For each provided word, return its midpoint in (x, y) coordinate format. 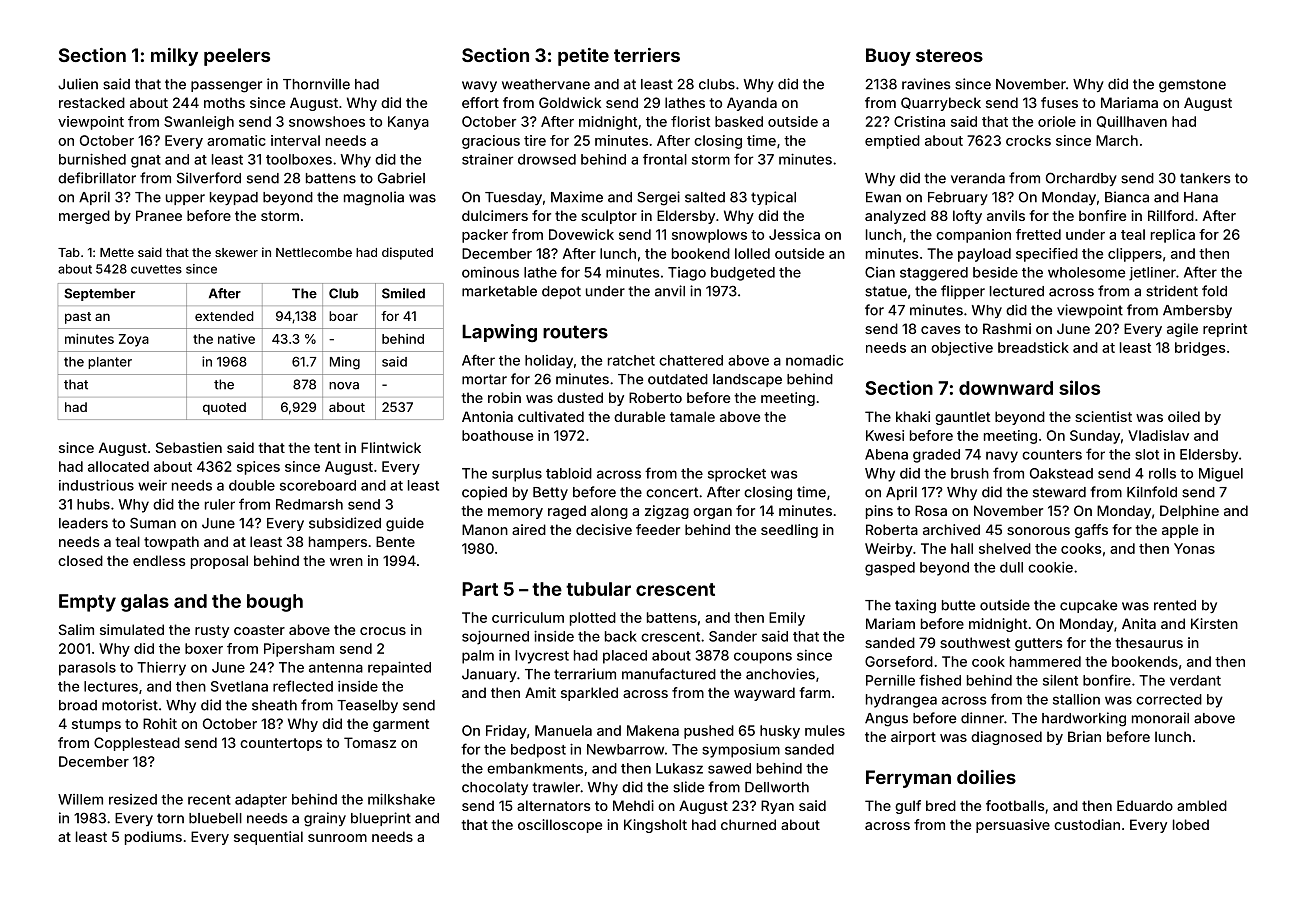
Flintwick (391, 447)
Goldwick (570, 102)
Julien (78, 84)
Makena (653, 730)
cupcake (1088, 606)
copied (484, 493)
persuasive (1013, 826)
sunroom (337, 838)
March (1117, 140)
